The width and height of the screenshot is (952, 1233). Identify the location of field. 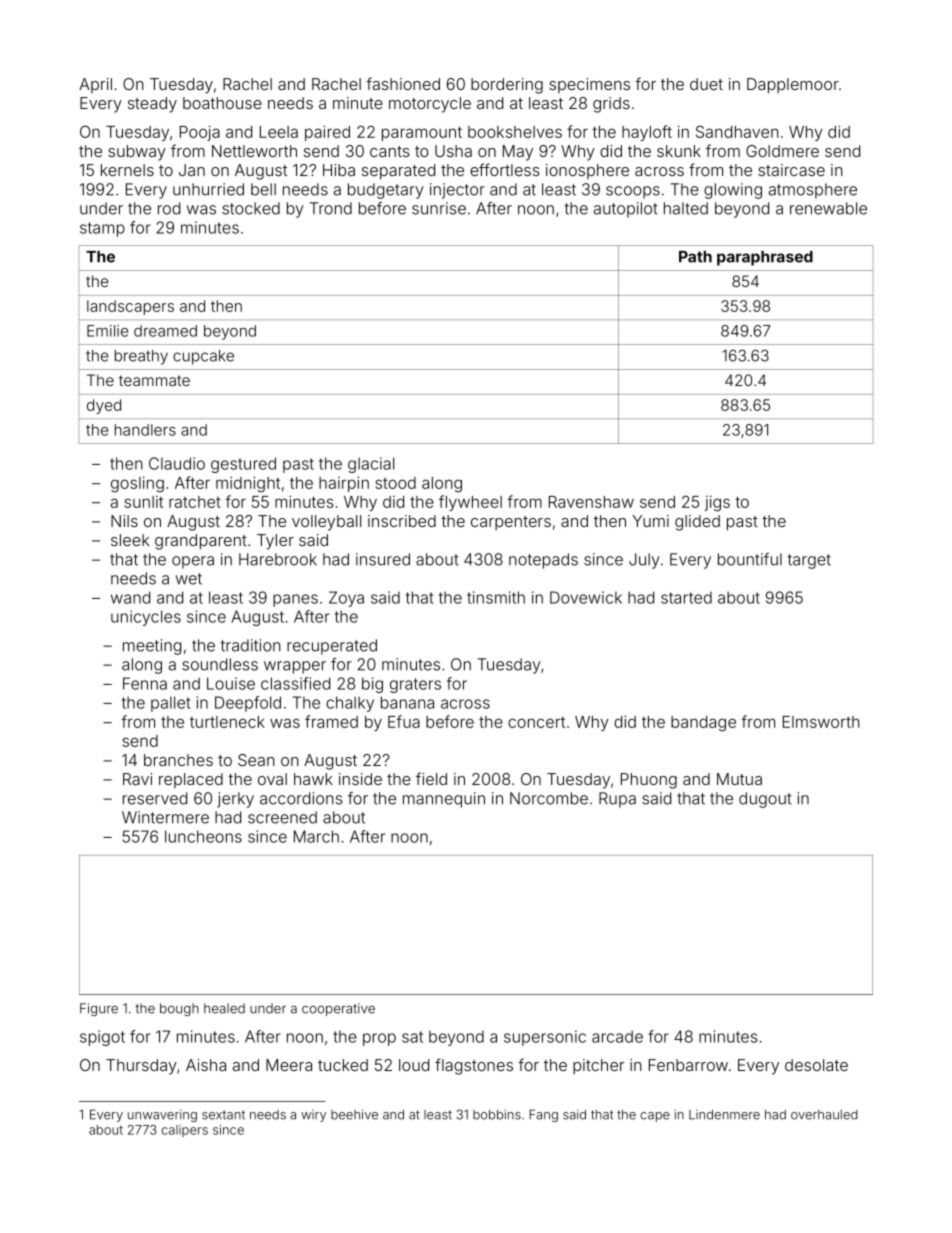
(431, 778).
